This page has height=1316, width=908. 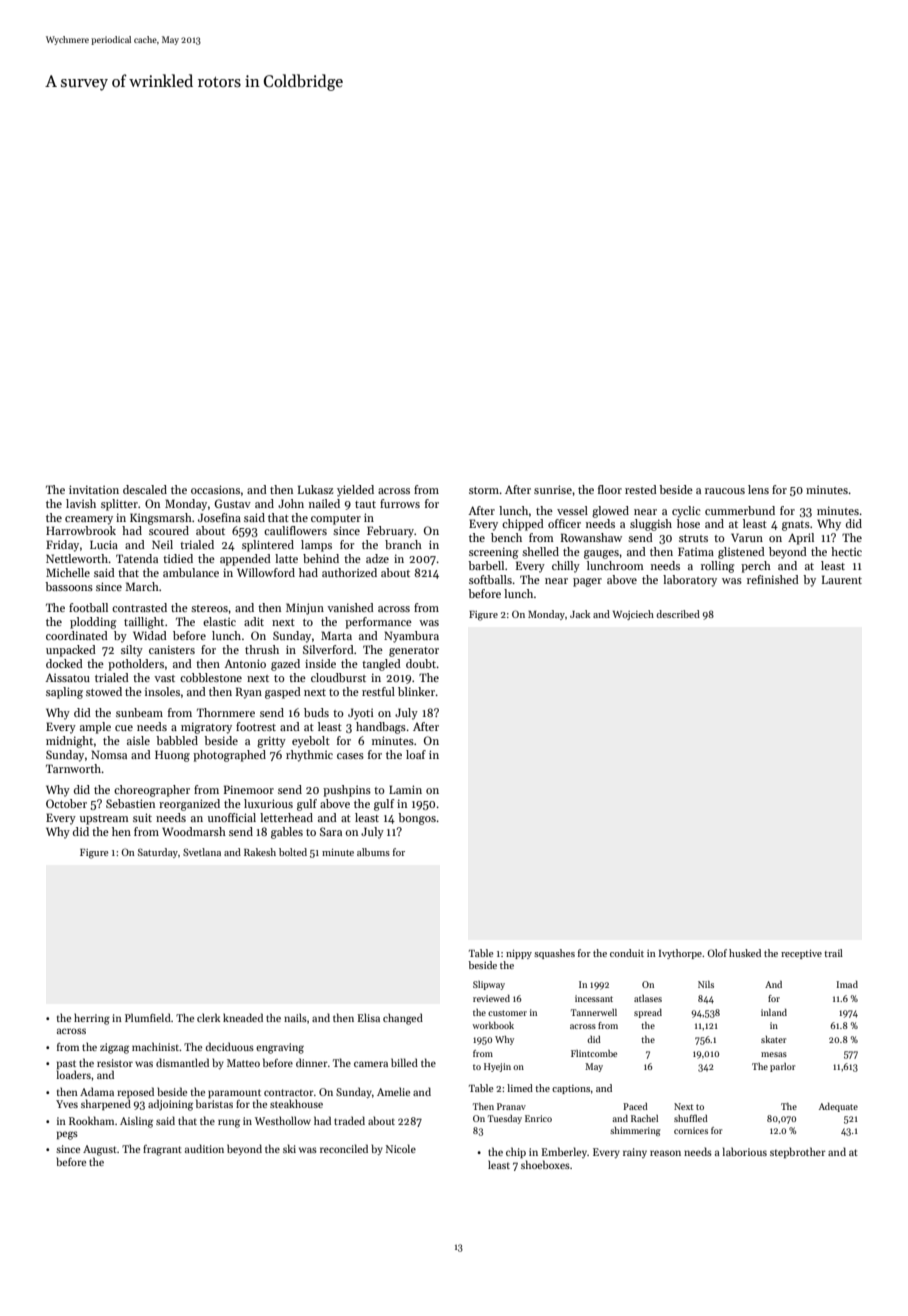 I want to click on squashes, so click(x=554, y=954).
